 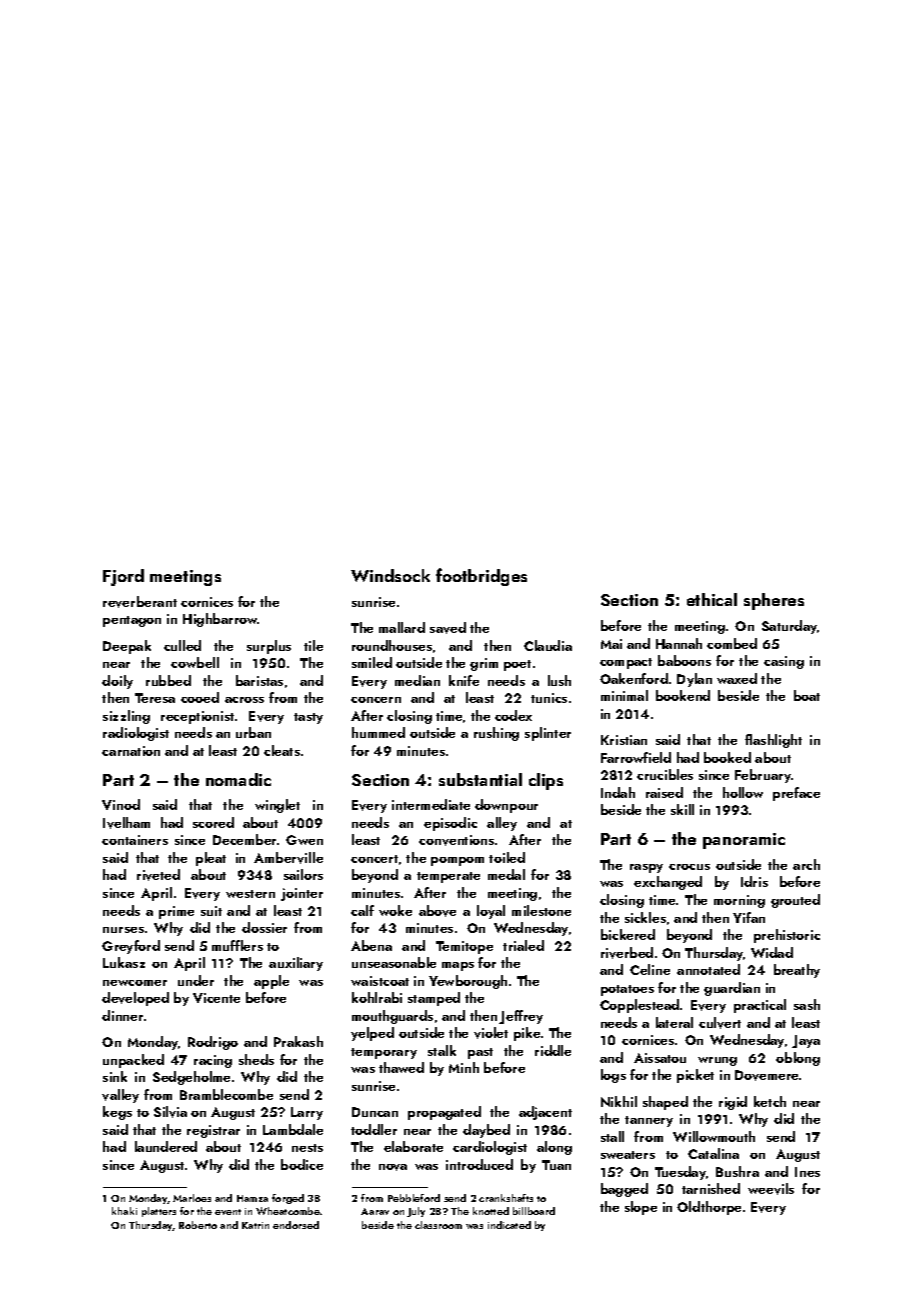 I want to click on Bramblecombe, so click(x=226, y=1094).
